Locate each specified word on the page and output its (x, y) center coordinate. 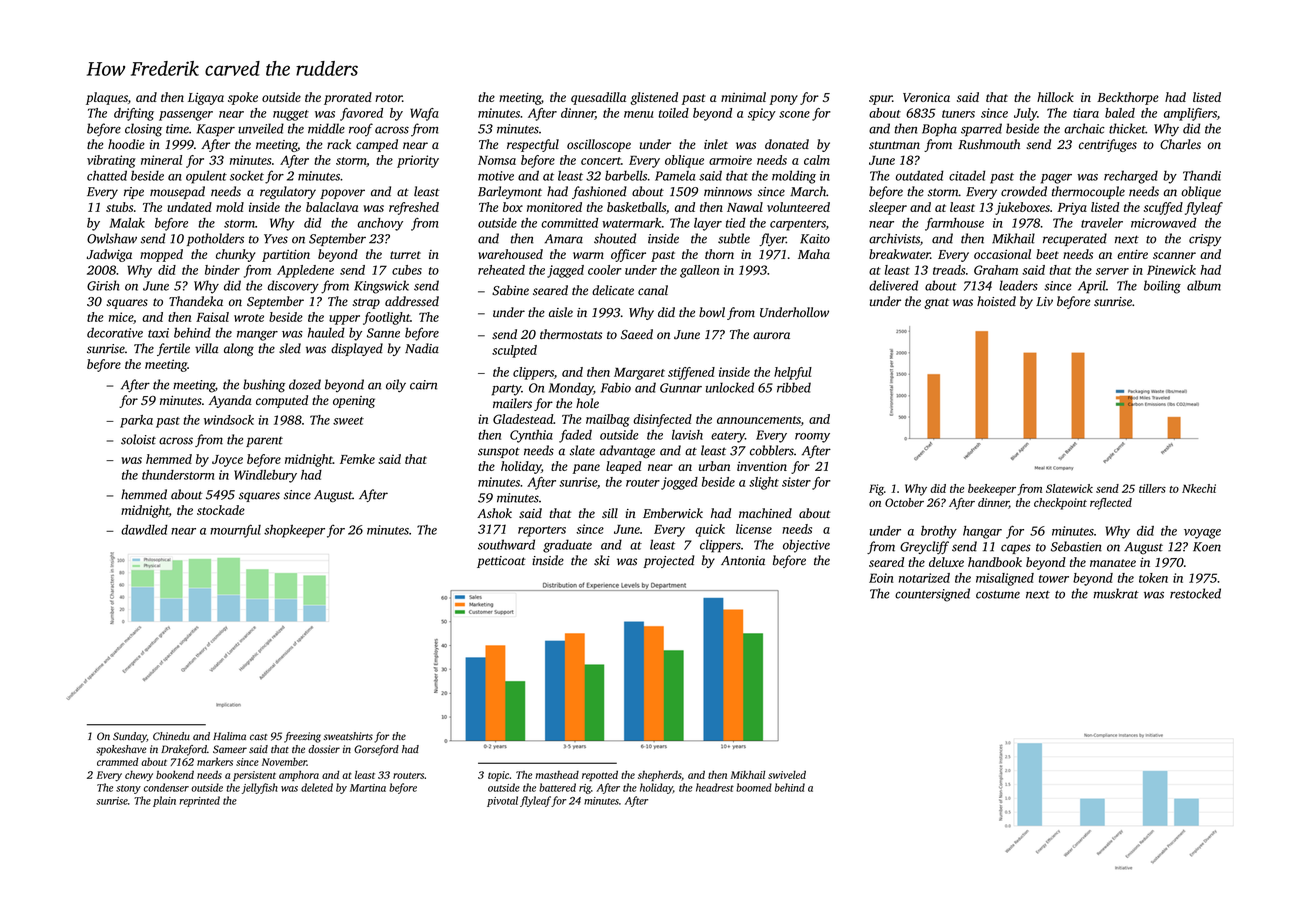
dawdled (144, 530)
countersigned (932, 595)
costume (998, 594)
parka (136, 421)
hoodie (126, 144)
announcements (759, 420)
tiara (1086, 113)
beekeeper (992, 490)
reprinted (199, 801)
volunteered (798, 207)
